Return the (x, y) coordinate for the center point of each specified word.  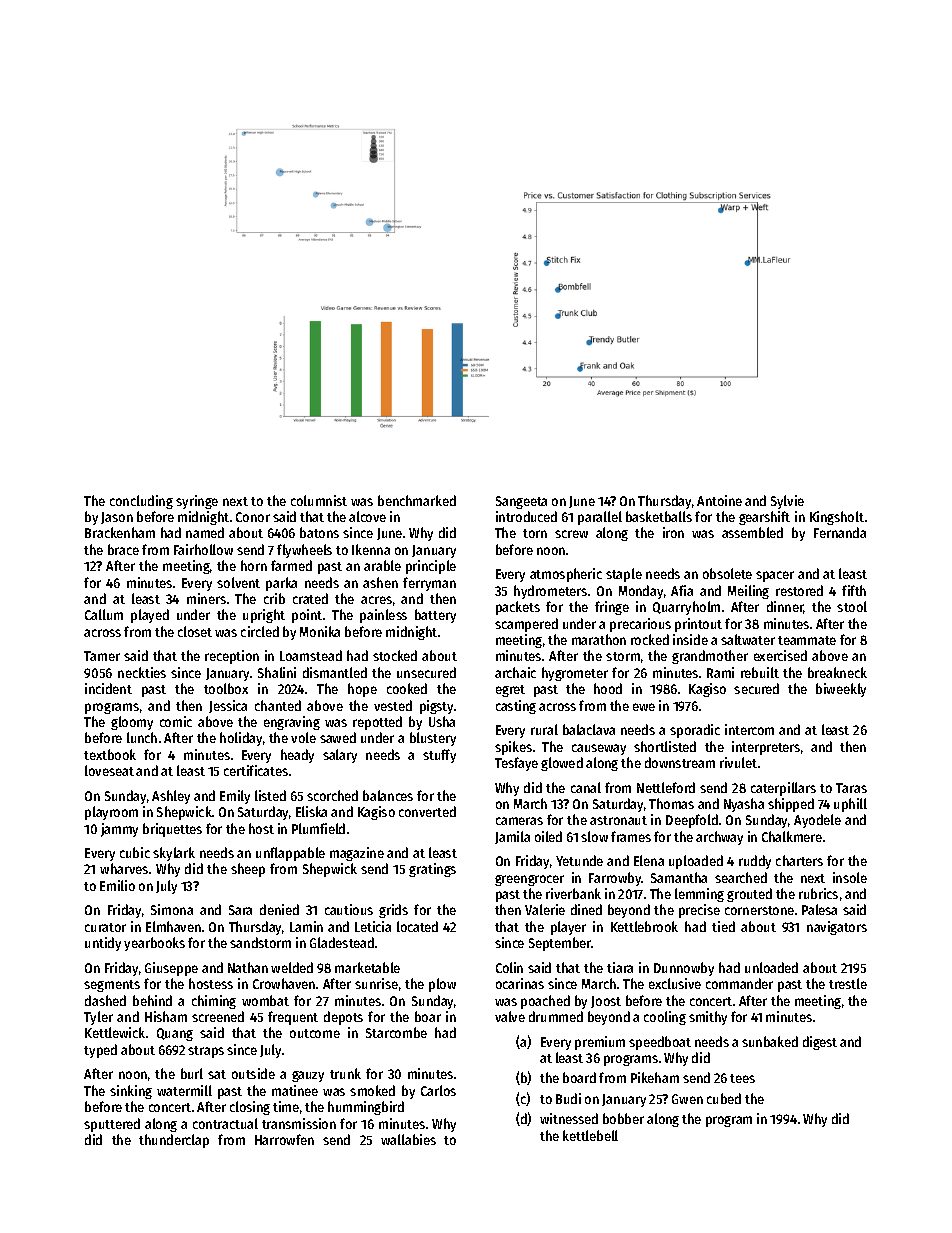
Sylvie (787, 502)
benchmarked (417, 500)
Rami (720, 672)
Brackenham (120, 532)
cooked (407, 688)
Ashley (171, 797)
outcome (315, 1033)
